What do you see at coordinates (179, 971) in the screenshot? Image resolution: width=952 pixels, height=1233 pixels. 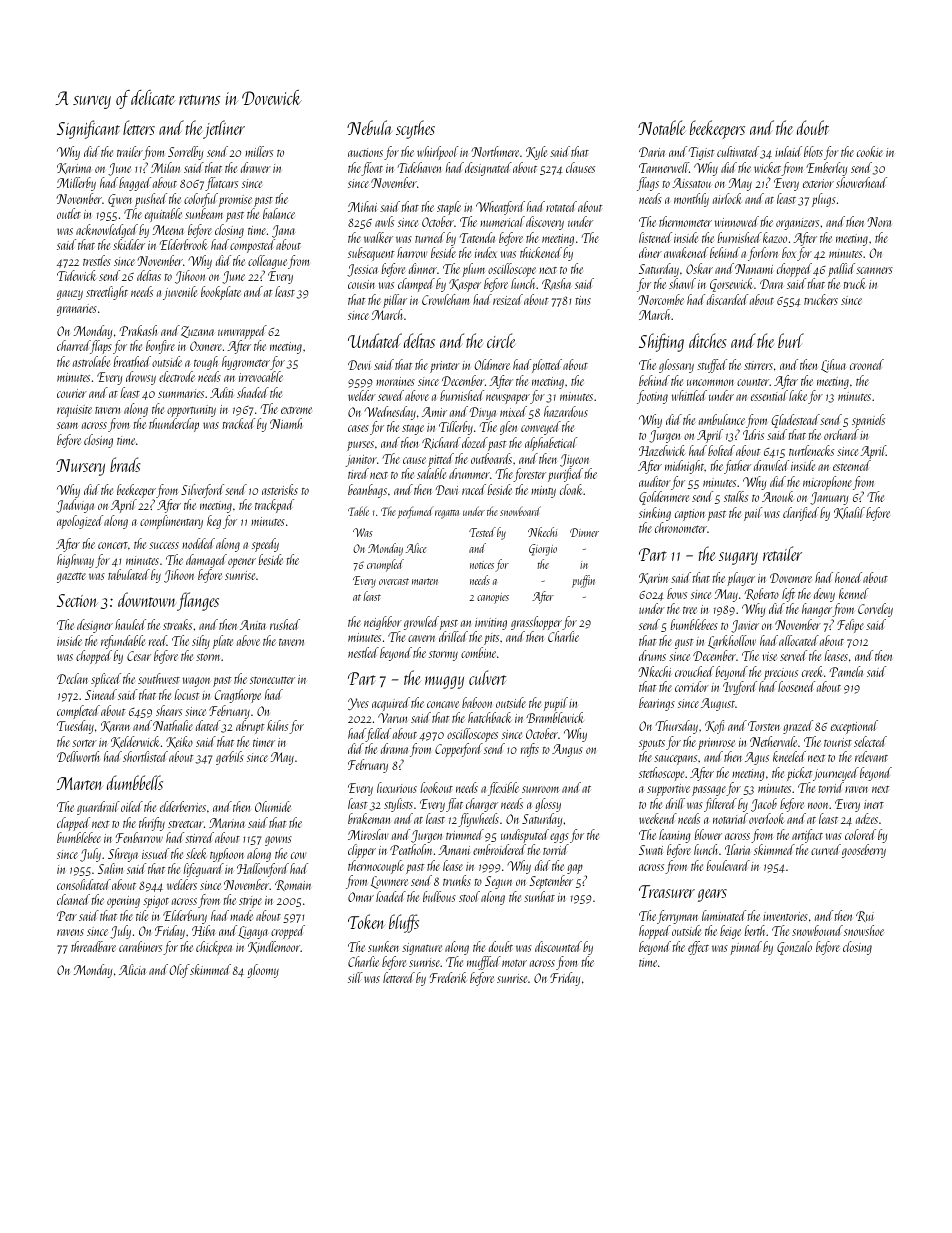 I see `Olof` at bounding box center [179, 971].
